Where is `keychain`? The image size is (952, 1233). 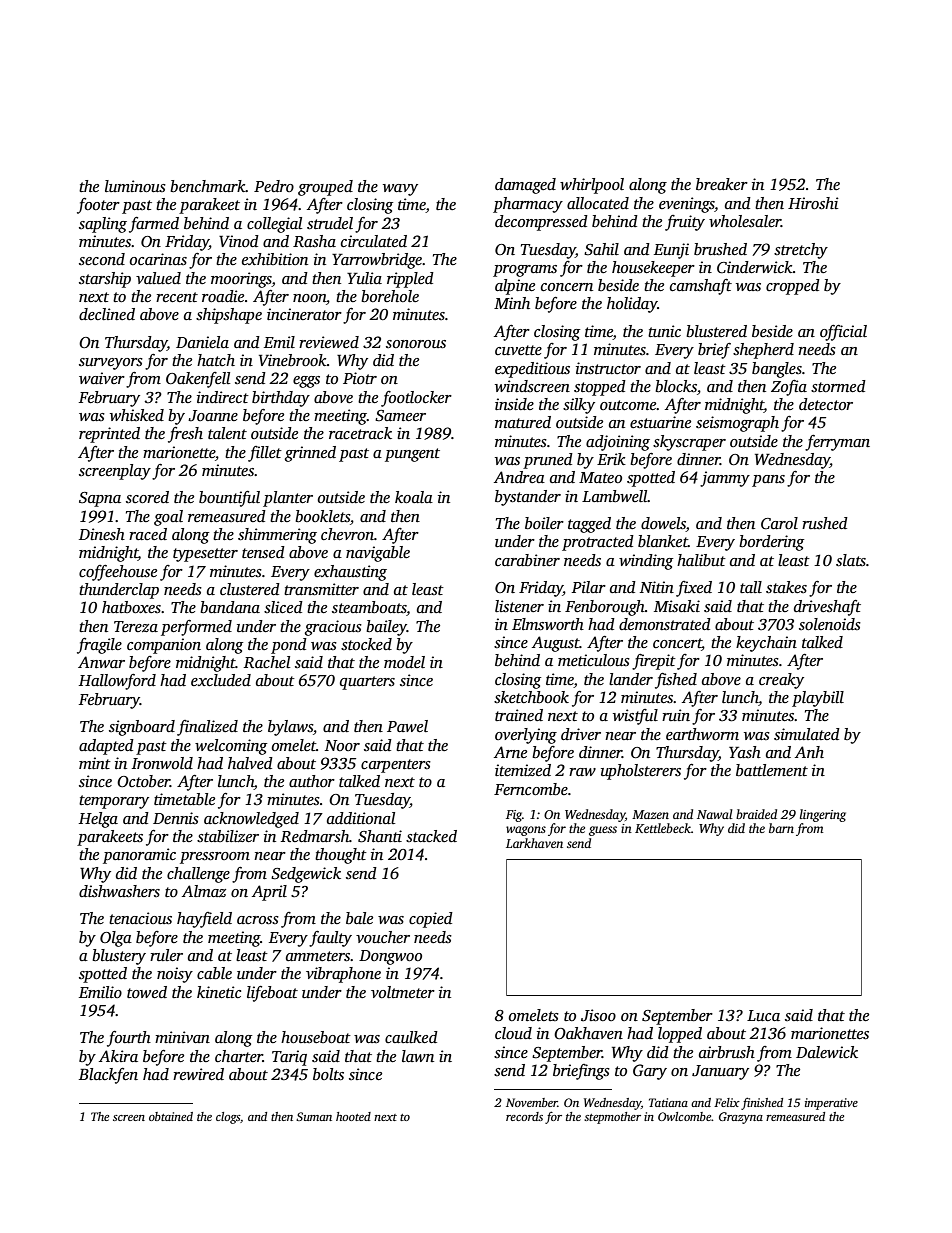
keychain is located at coordinates (766, 644).
